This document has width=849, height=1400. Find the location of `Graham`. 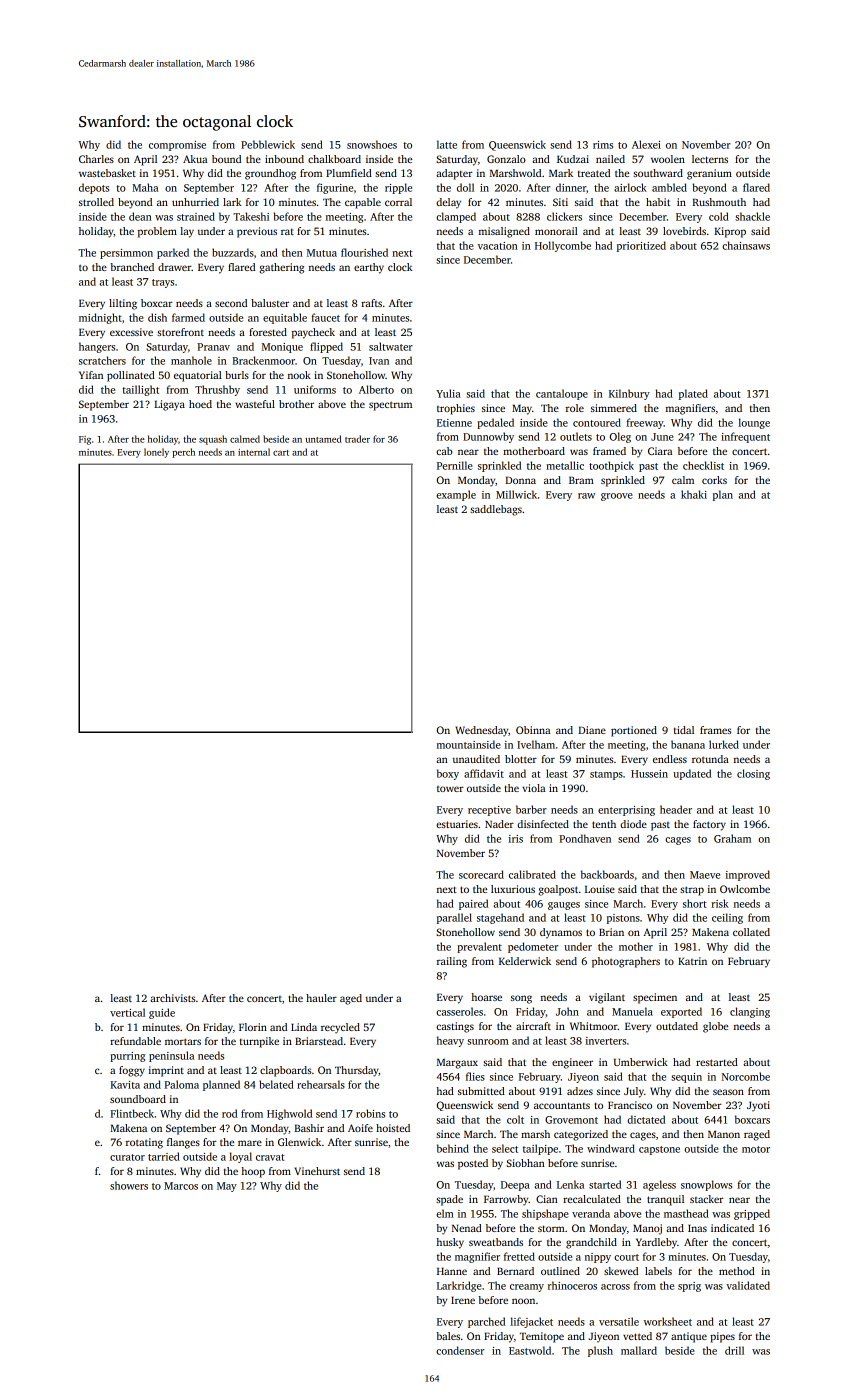

Graham is located at coordinates (732, 838).
